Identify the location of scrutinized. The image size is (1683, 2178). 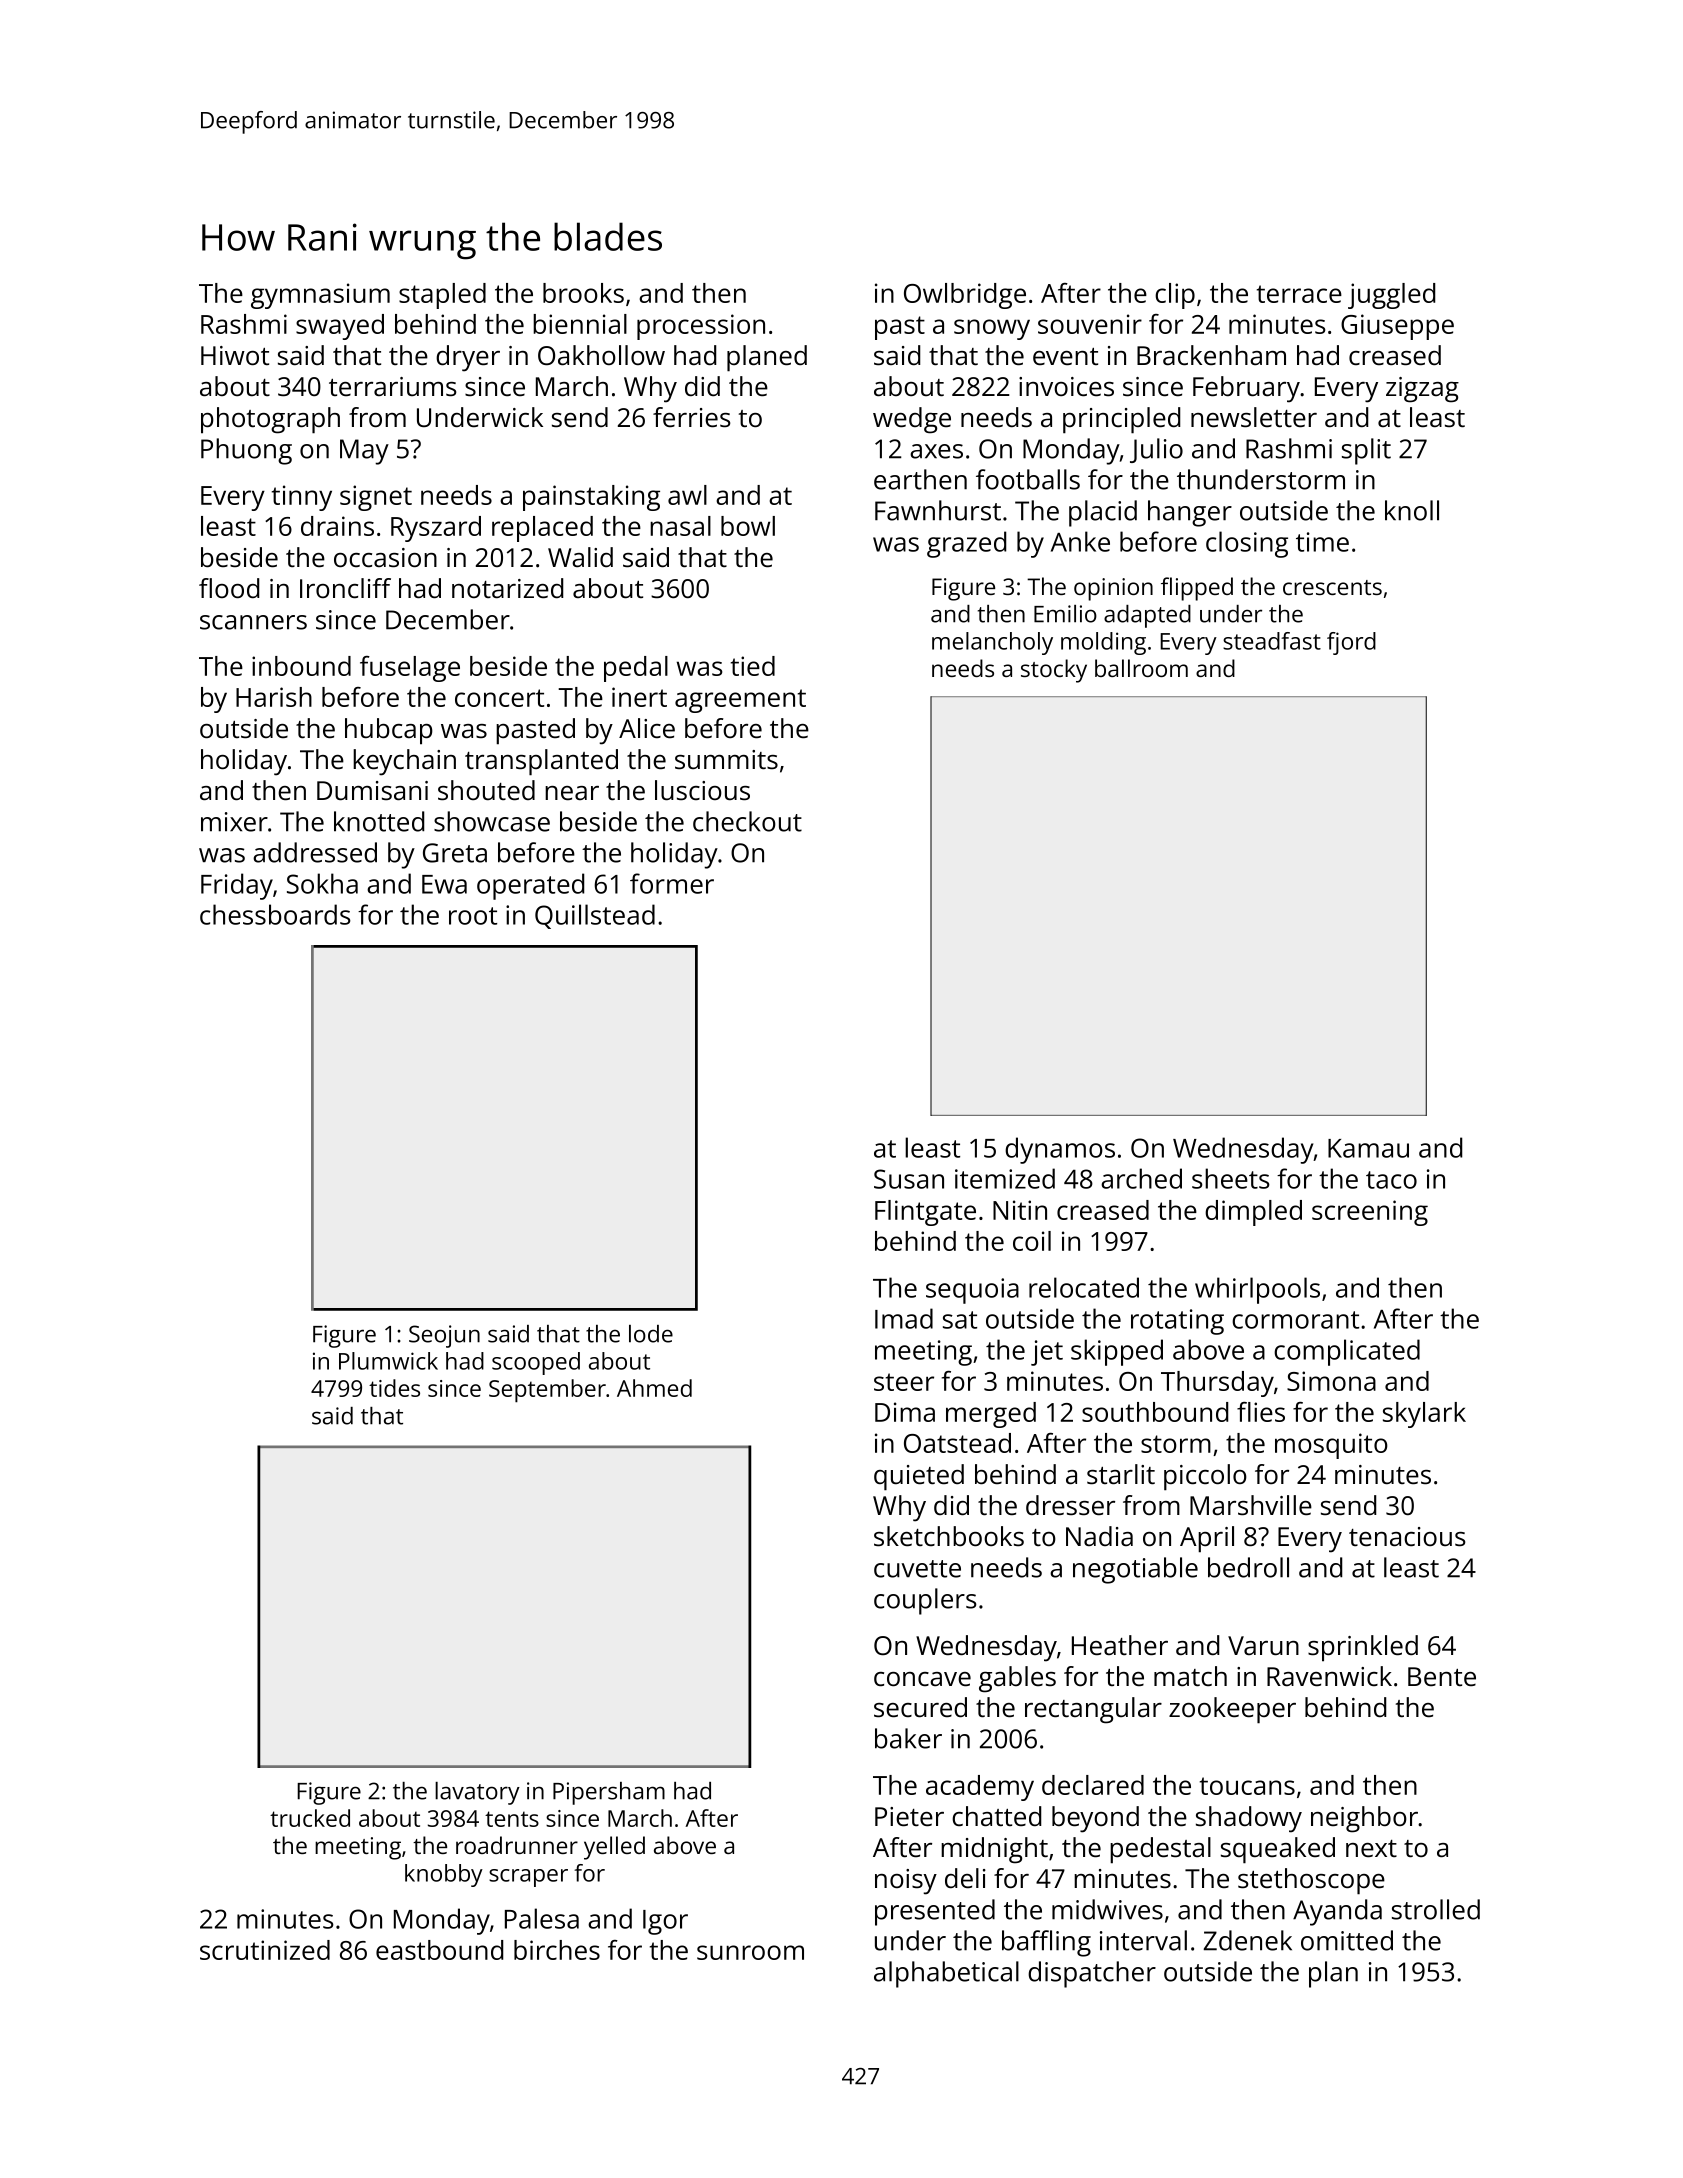
(265, 1950).
